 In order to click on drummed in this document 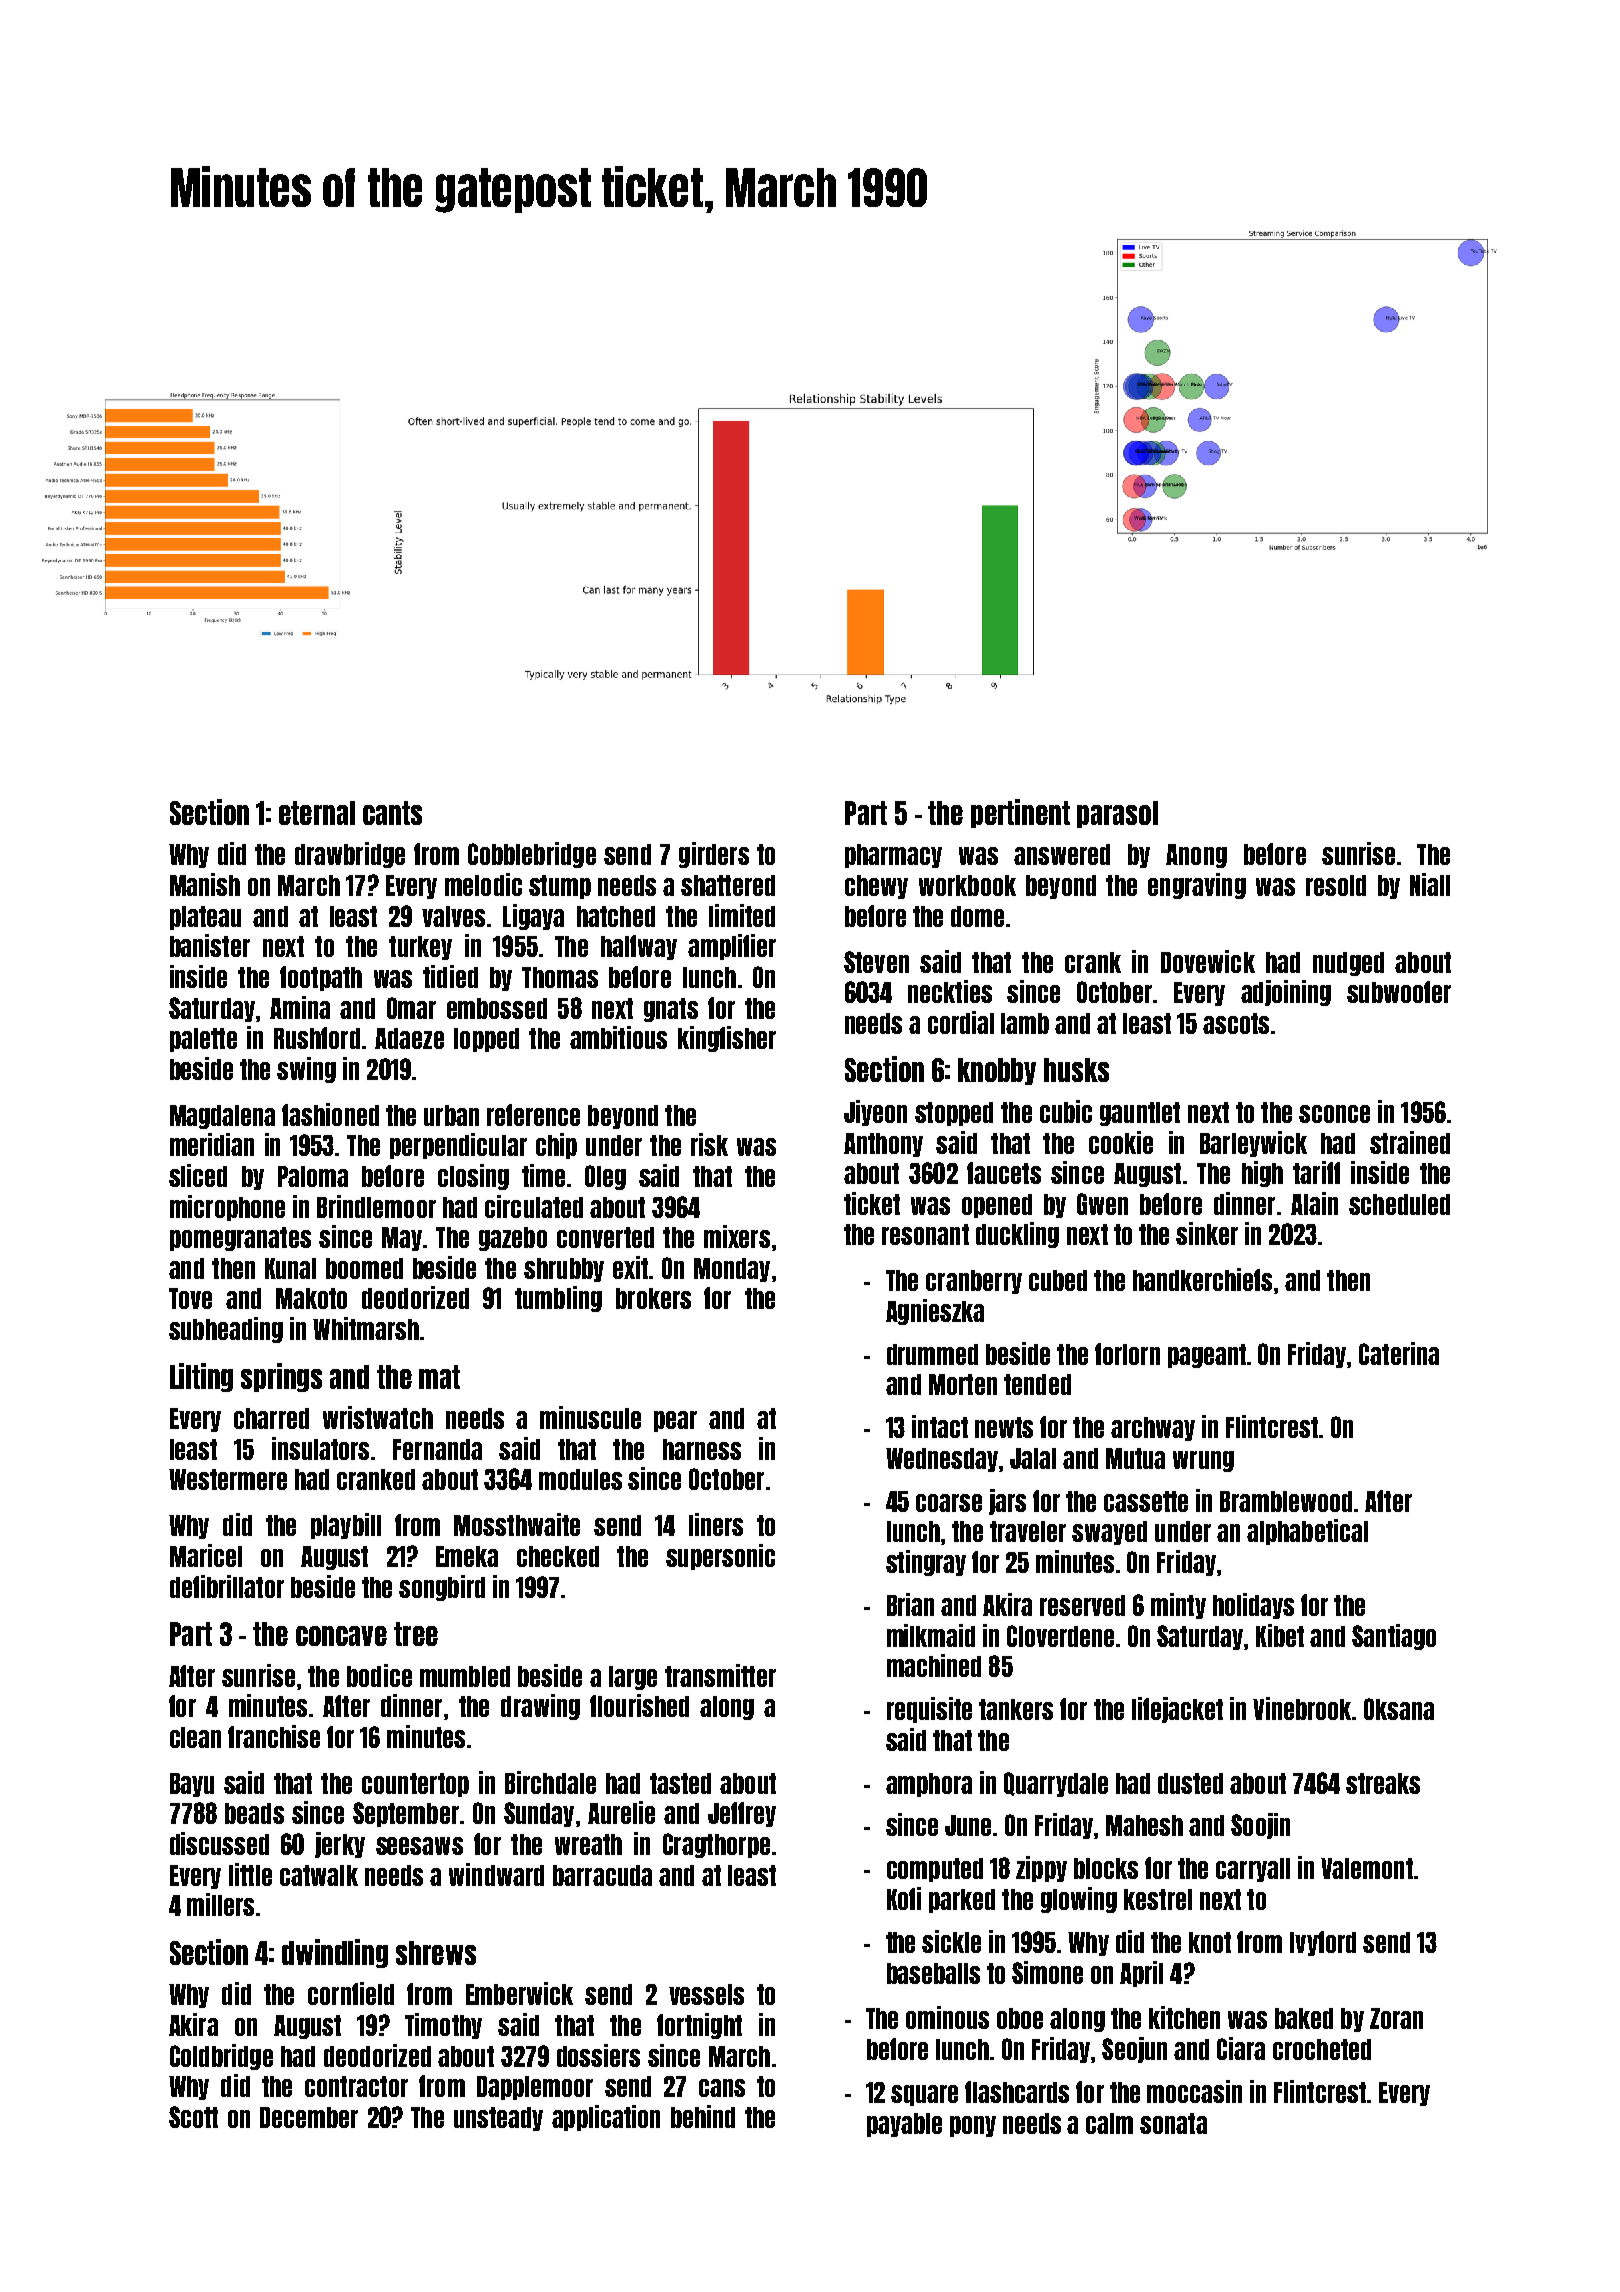, I will do `click(932, 1354)`.
